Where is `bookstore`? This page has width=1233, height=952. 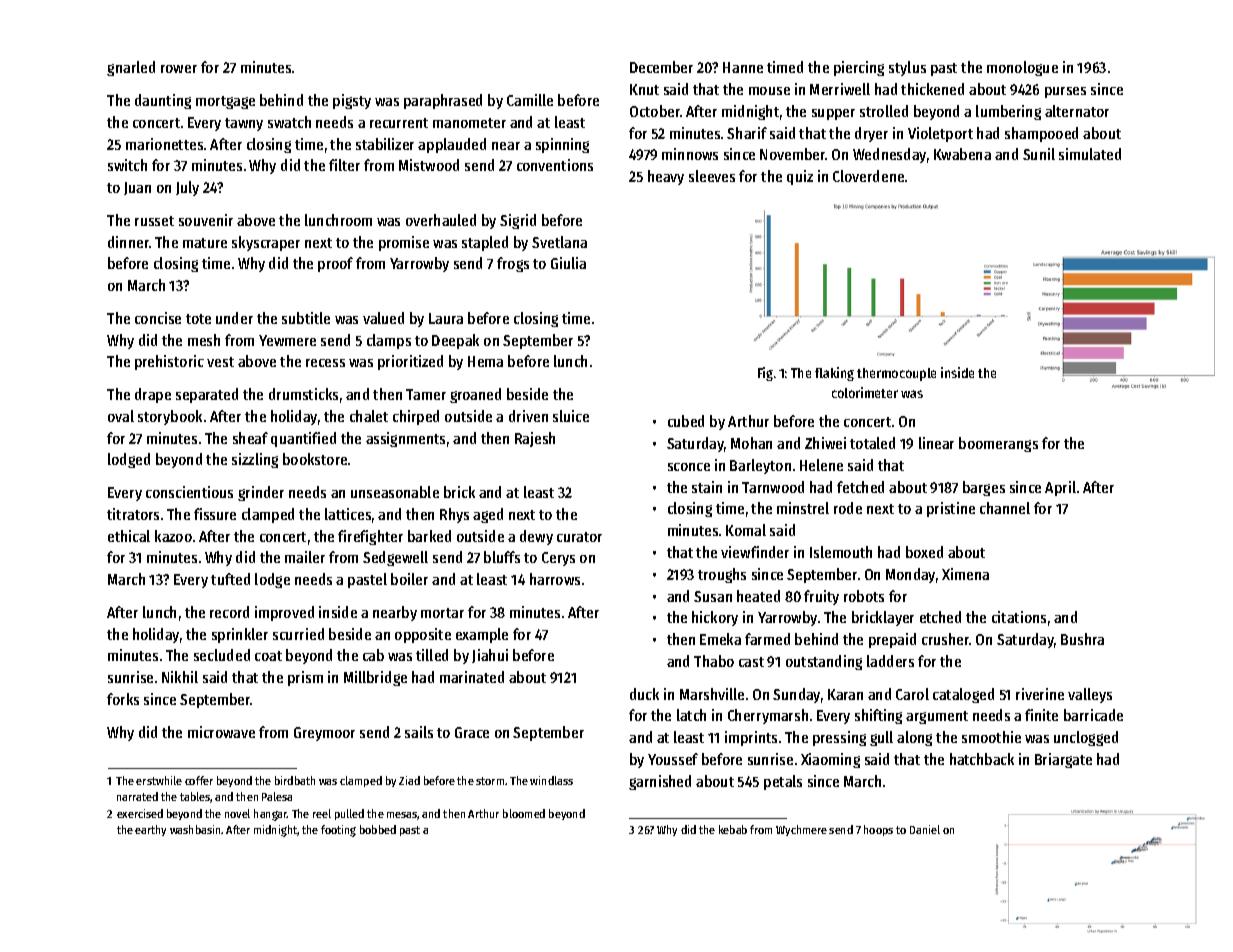
bookstore is located at coordinates (315, 459).
